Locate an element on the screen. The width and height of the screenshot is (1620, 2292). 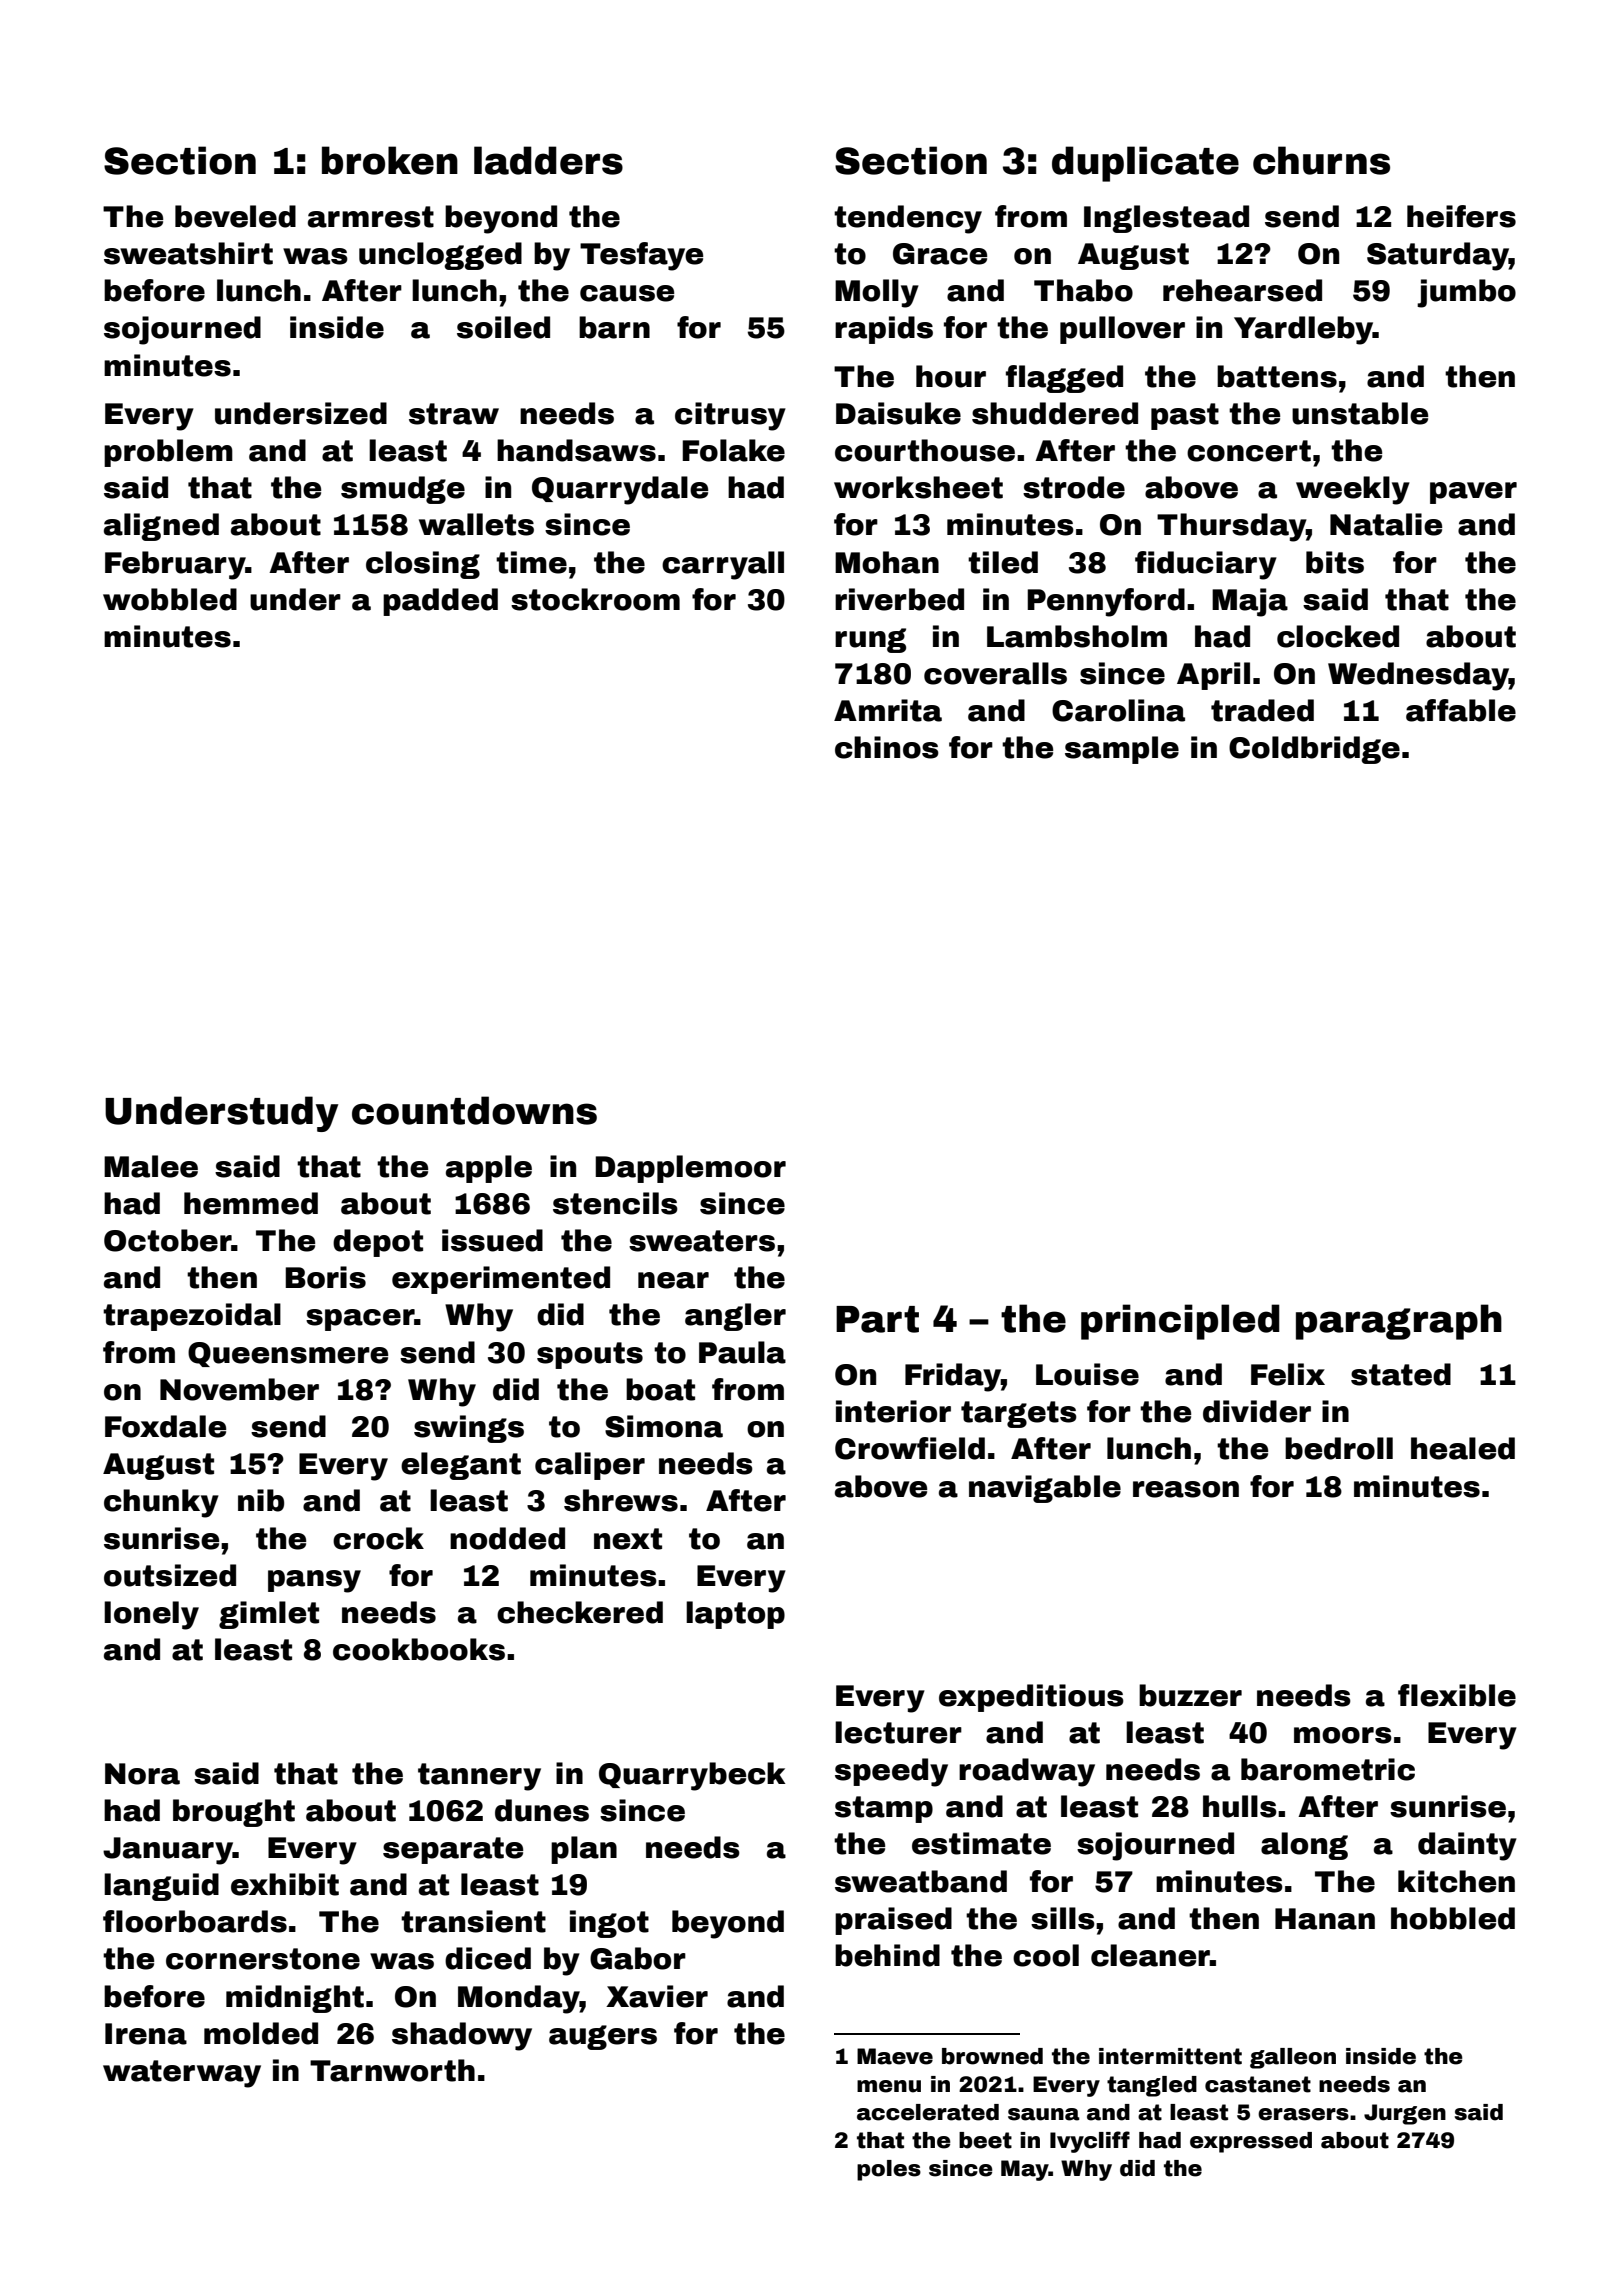
Coldbridge is located at coordinates (1314, 750).
